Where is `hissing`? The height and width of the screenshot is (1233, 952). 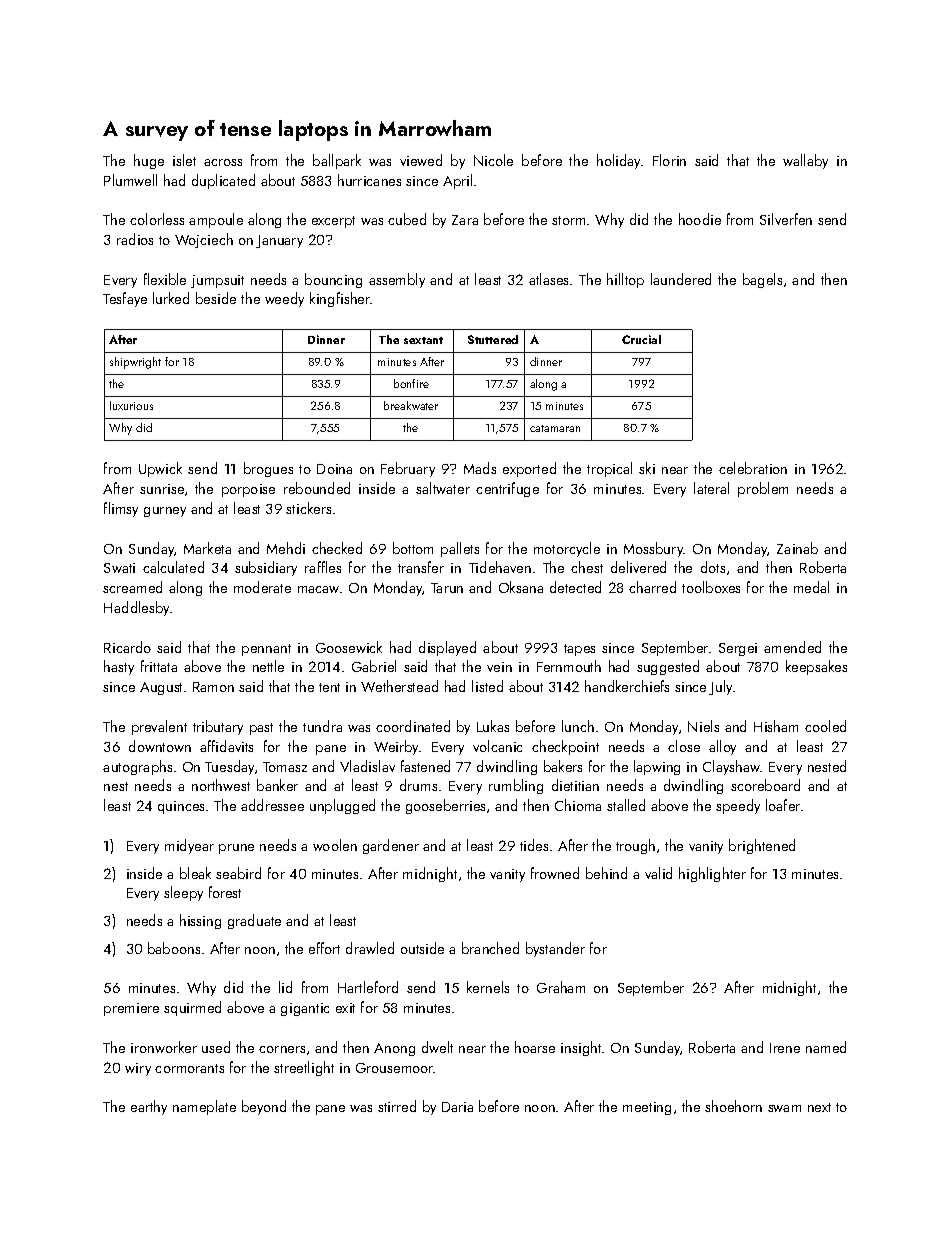 hissing is located at coordinates (200, 921).
